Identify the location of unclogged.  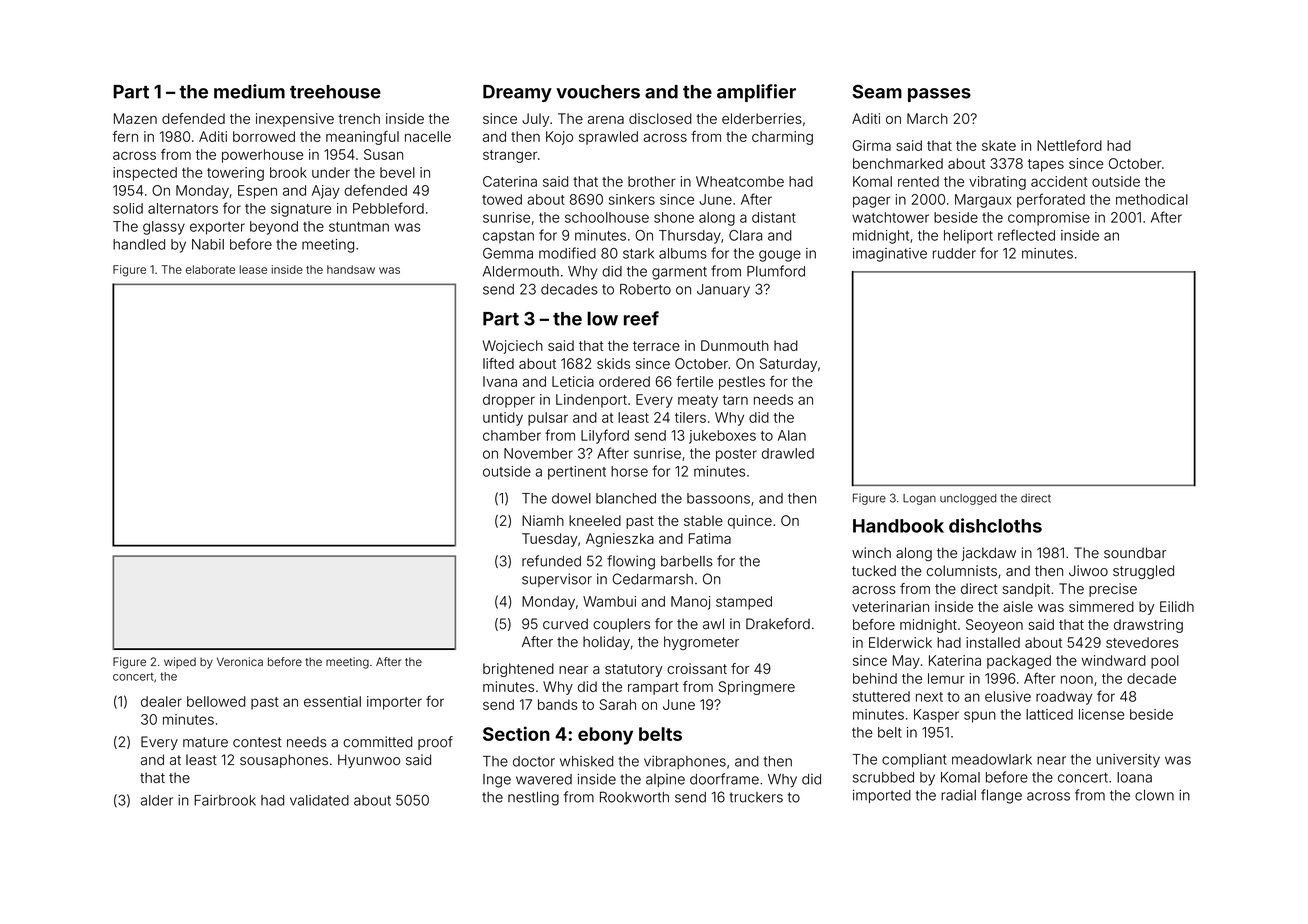
(968, 499).
